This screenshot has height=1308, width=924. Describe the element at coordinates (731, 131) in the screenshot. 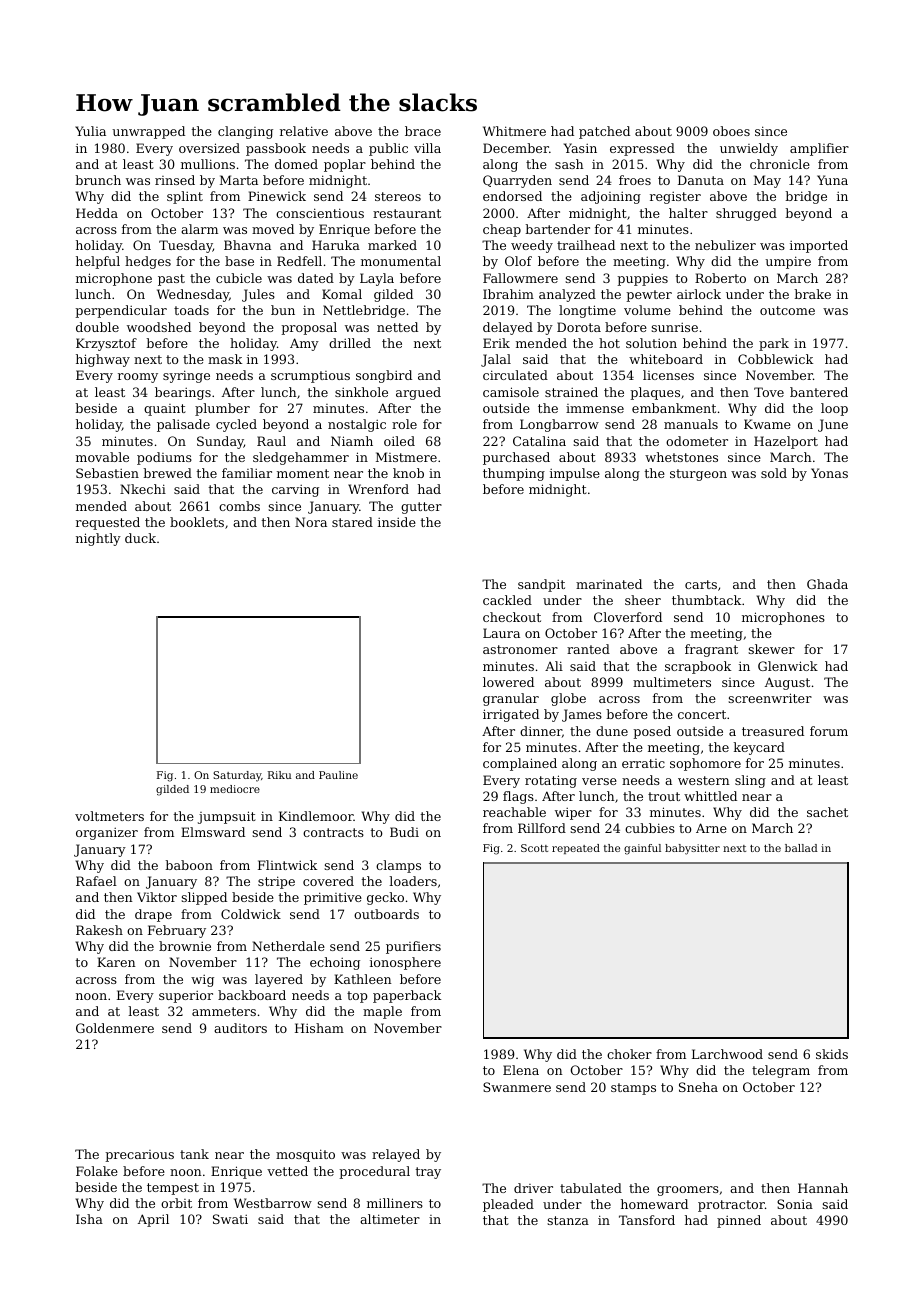

I see `oboes` at that location.
